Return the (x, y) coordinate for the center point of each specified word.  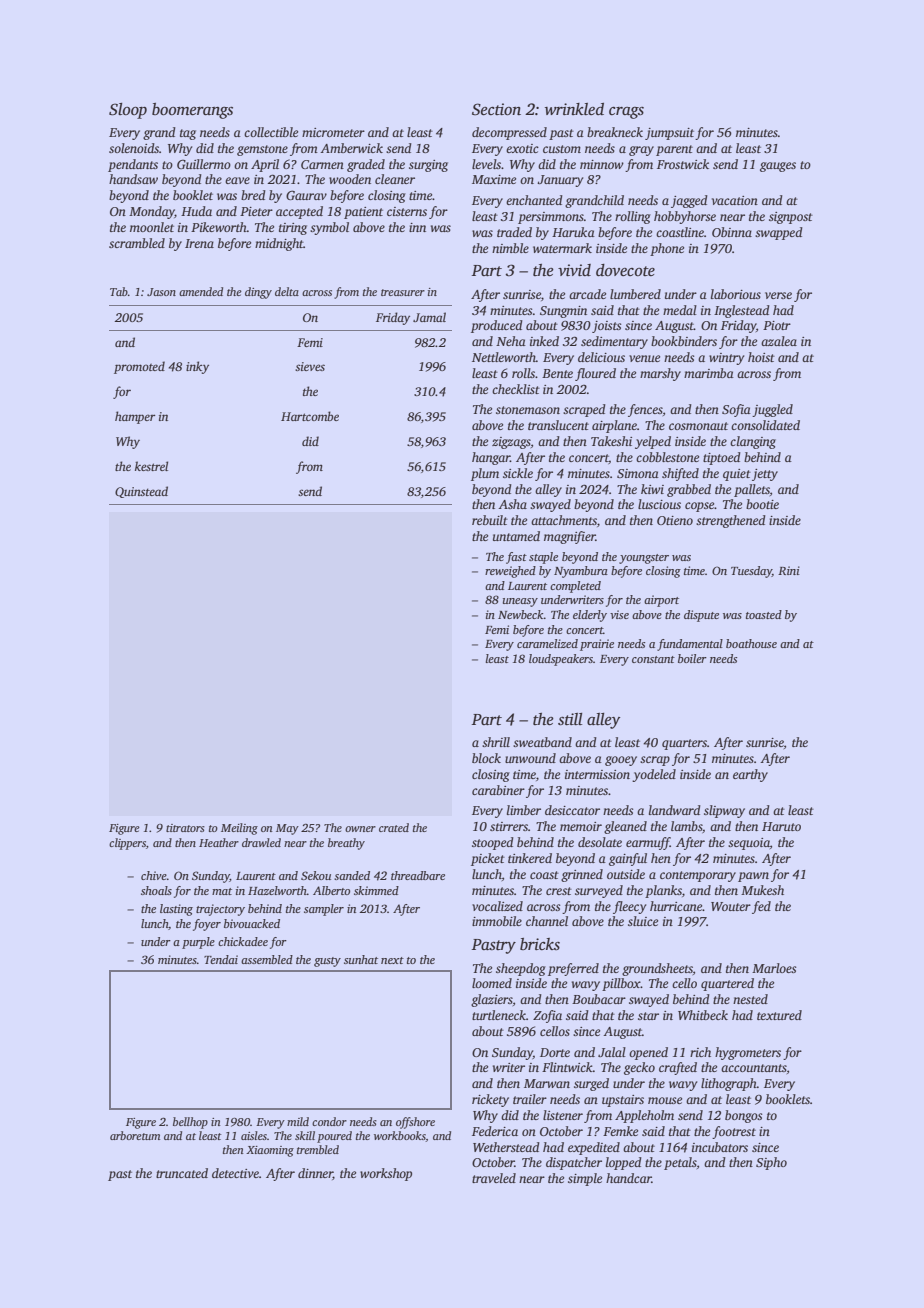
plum (485, 474)
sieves (310, 366)
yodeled (654, 775)
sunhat (361, 959)
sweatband (542, 742)
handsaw (133, 179)
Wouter (731, 906)
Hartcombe (310, 416)
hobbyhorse (685, 217)
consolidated (765, 425)
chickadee (243, 941)
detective (235, 1173)
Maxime (494, 179)
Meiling (239, 829)
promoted (139, 367)
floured (595, 374)
